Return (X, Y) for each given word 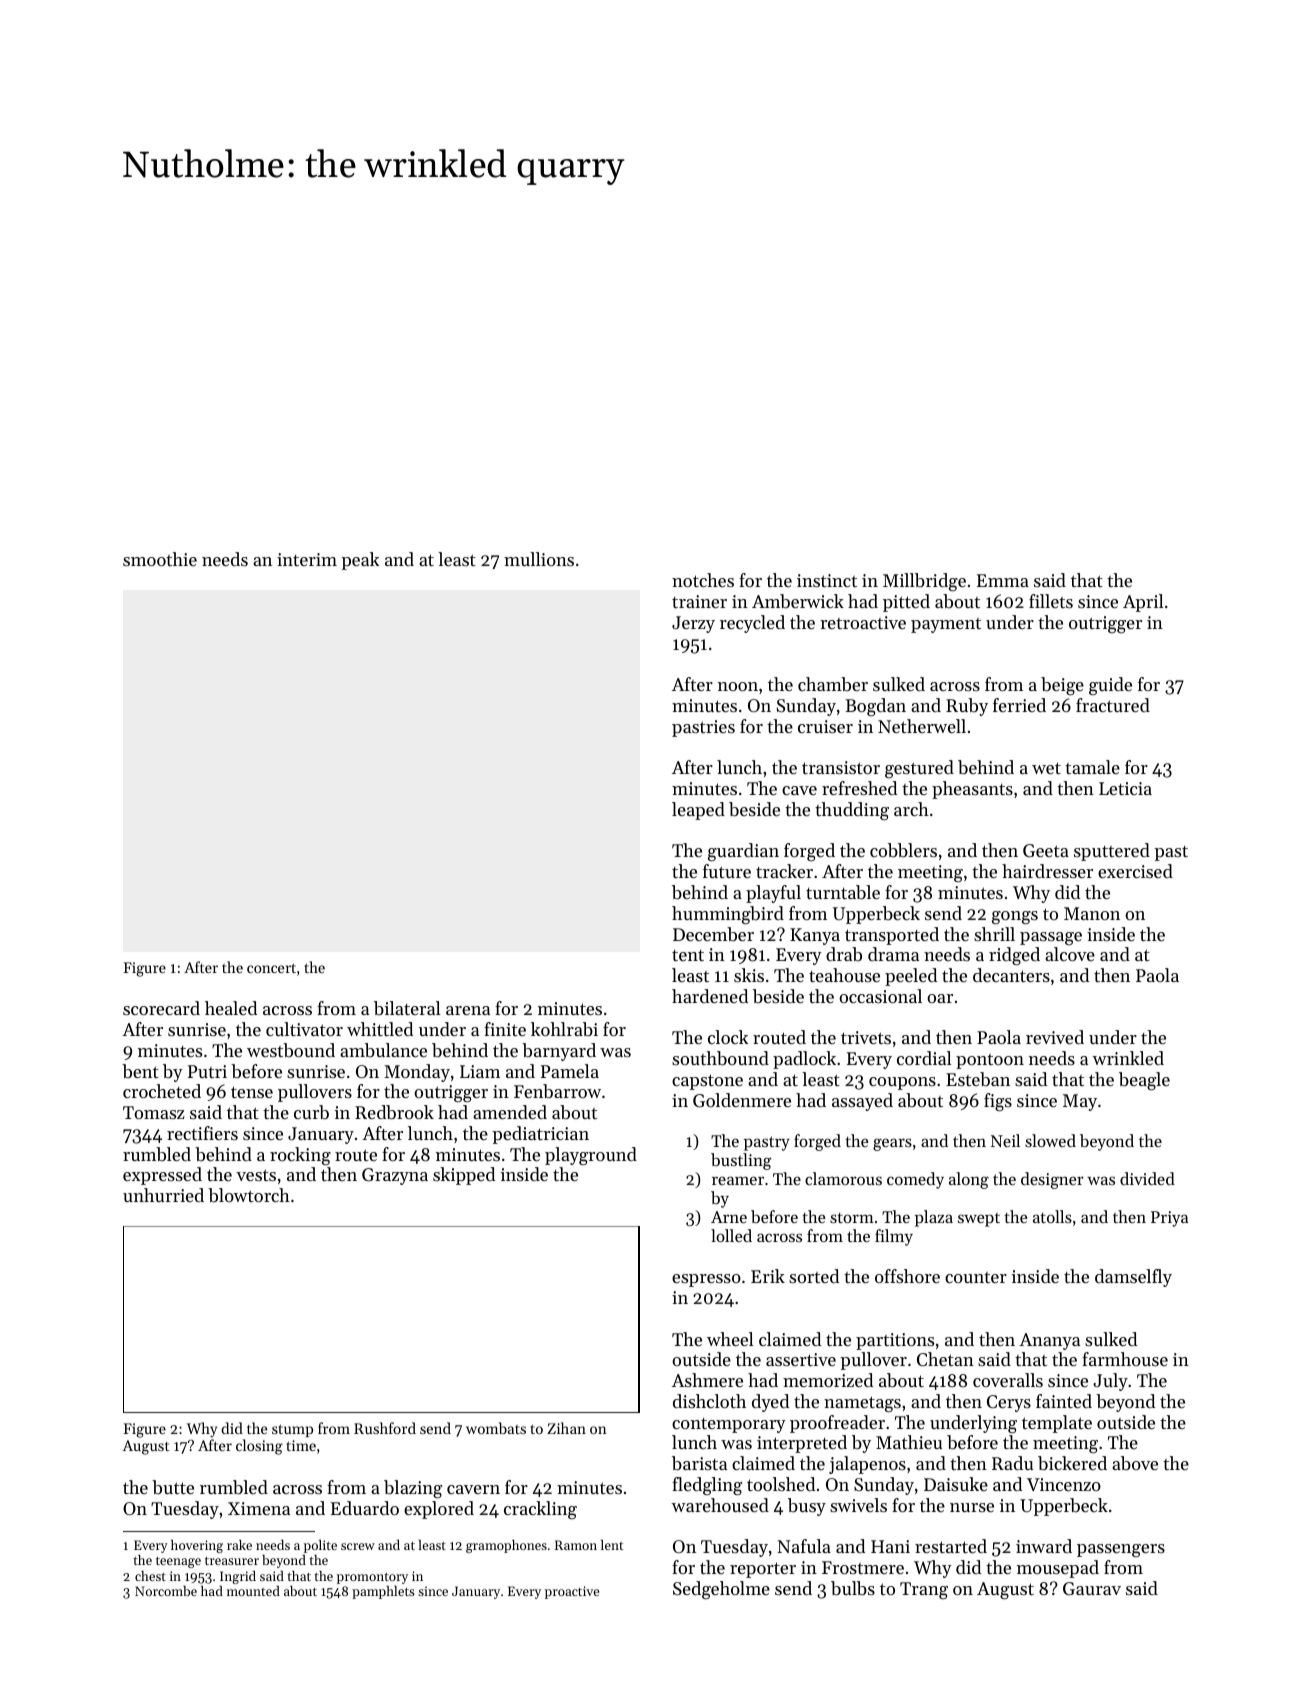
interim (307, 559)
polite (320, 1546)
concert (271, 968)
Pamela (570, 1071)
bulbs (853, 1588)
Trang (924, 1590)
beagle (1144, 1081)
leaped (698, 811)
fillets (1051, 601)
